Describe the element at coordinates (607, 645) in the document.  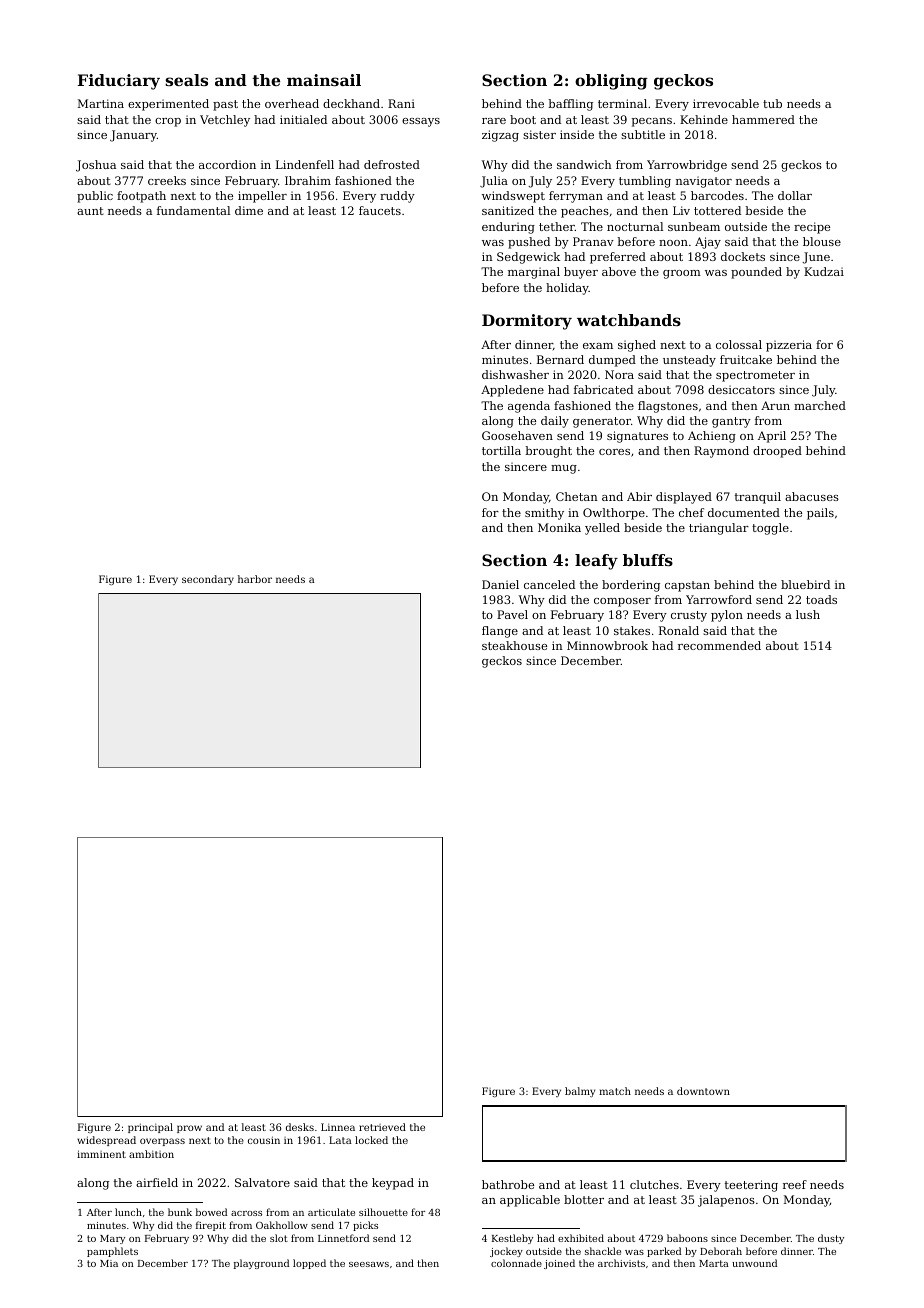
I see `Minnowbrook` at that location.
